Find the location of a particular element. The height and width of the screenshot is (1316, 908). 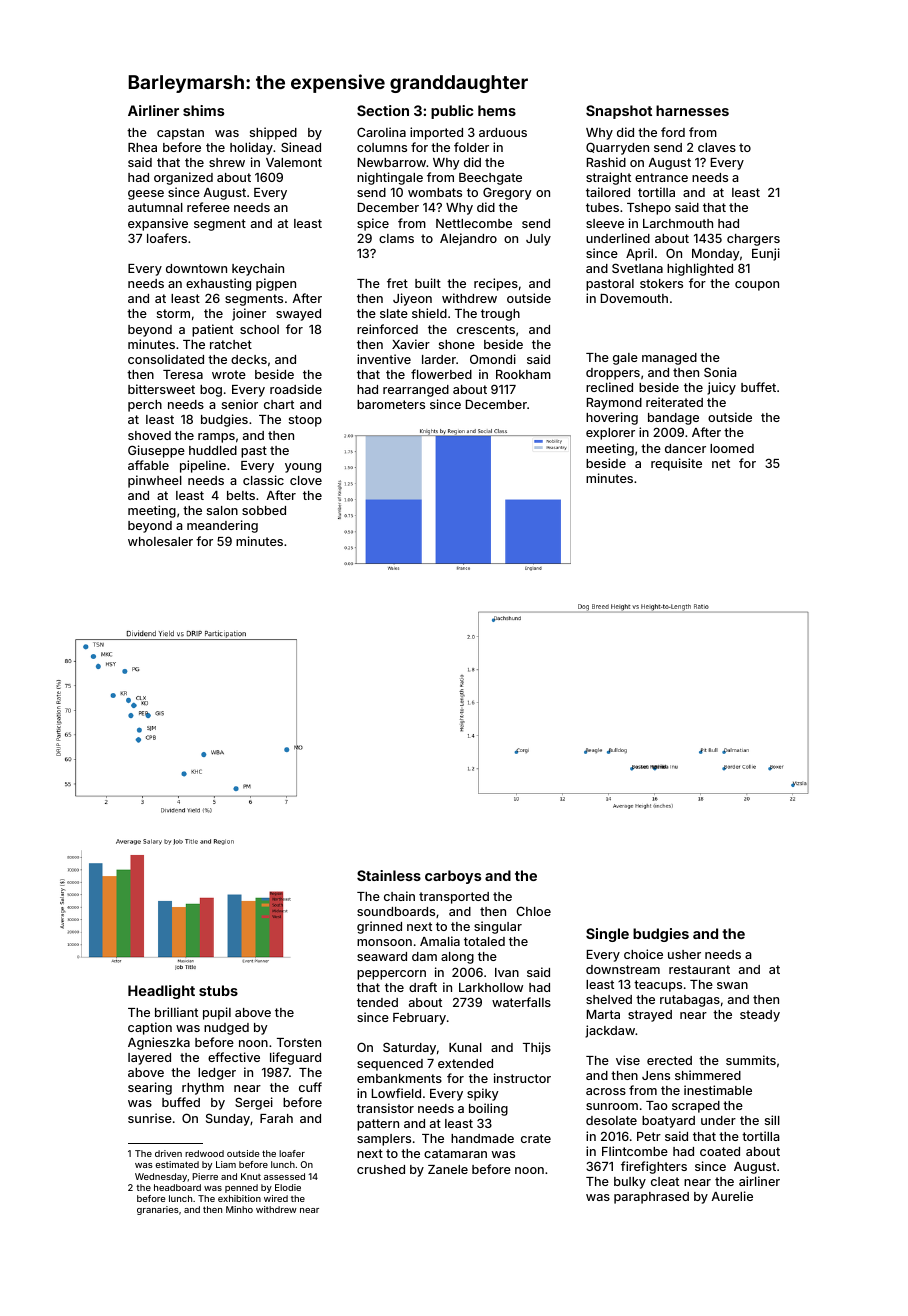

carboys is located at coordinates (453, 877).
